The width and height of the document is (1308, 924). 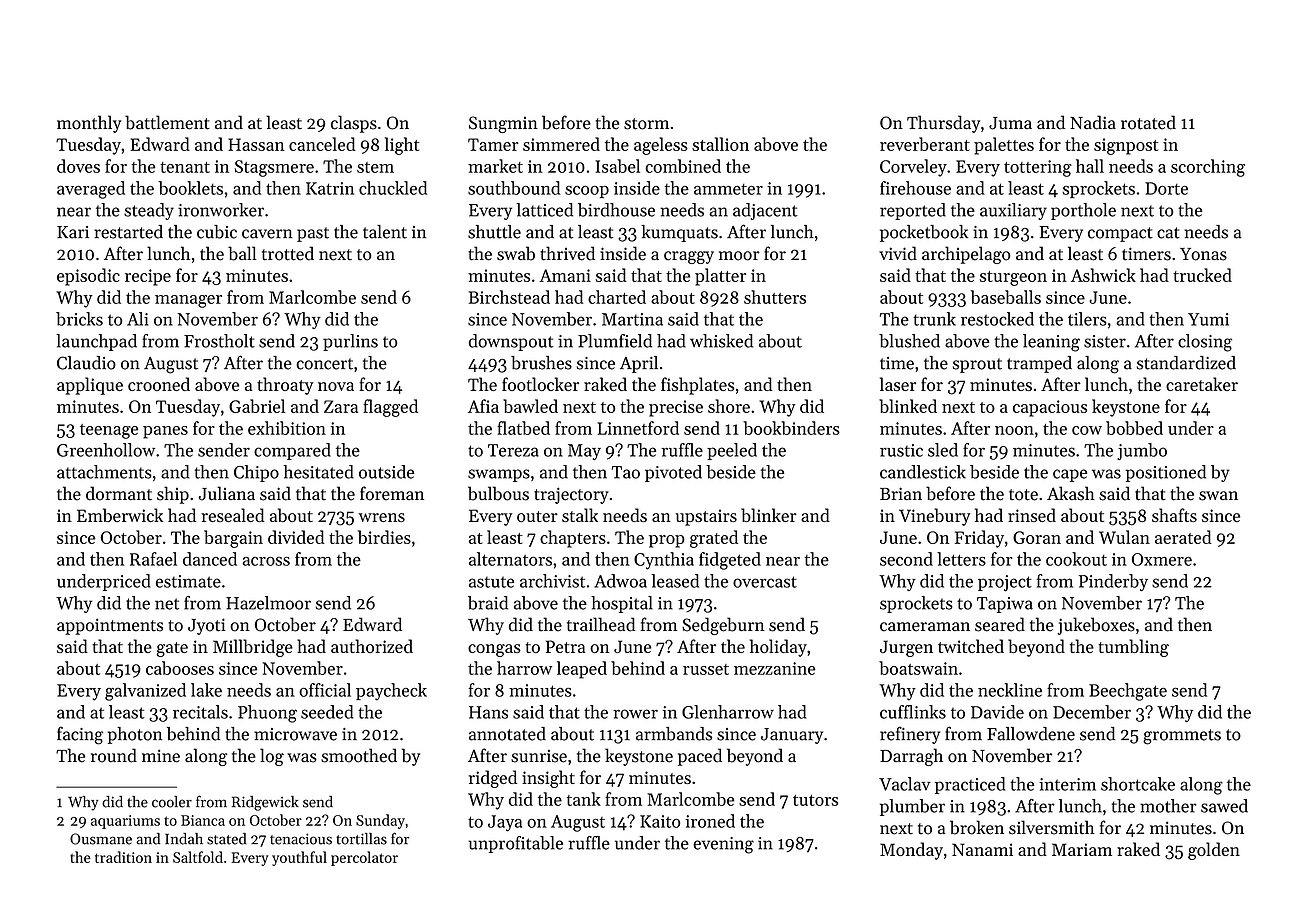 What do you see at coordinates (153, 559) in the document?
I see `Rafael` at bounding box center [153, 559].
